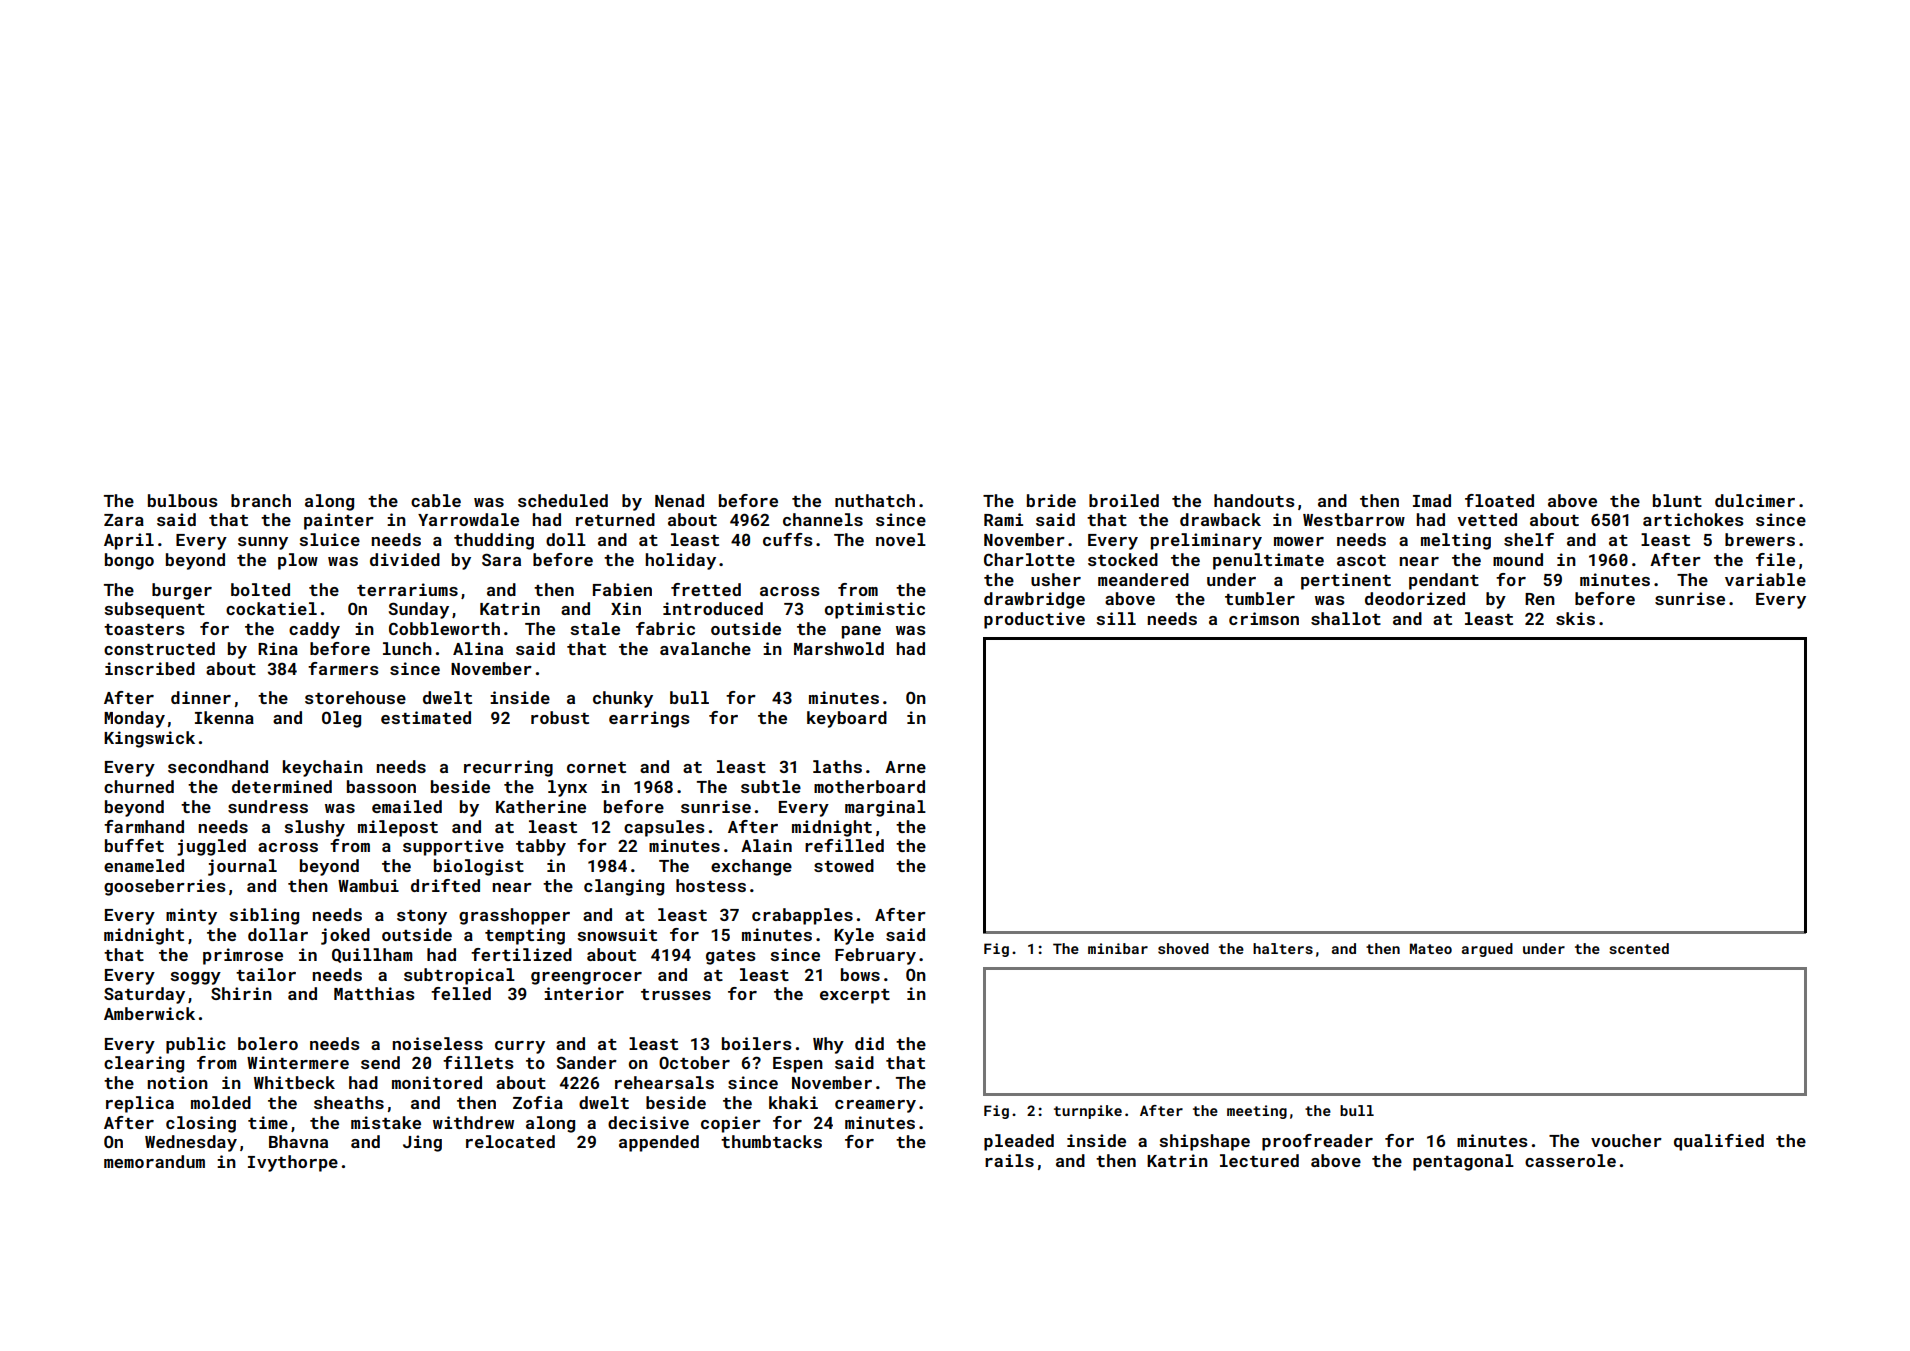 The height and width of the document is (1351, 1910). Describe the element at coordinates (1051, 500) in the document. I see `bride` at that location.
